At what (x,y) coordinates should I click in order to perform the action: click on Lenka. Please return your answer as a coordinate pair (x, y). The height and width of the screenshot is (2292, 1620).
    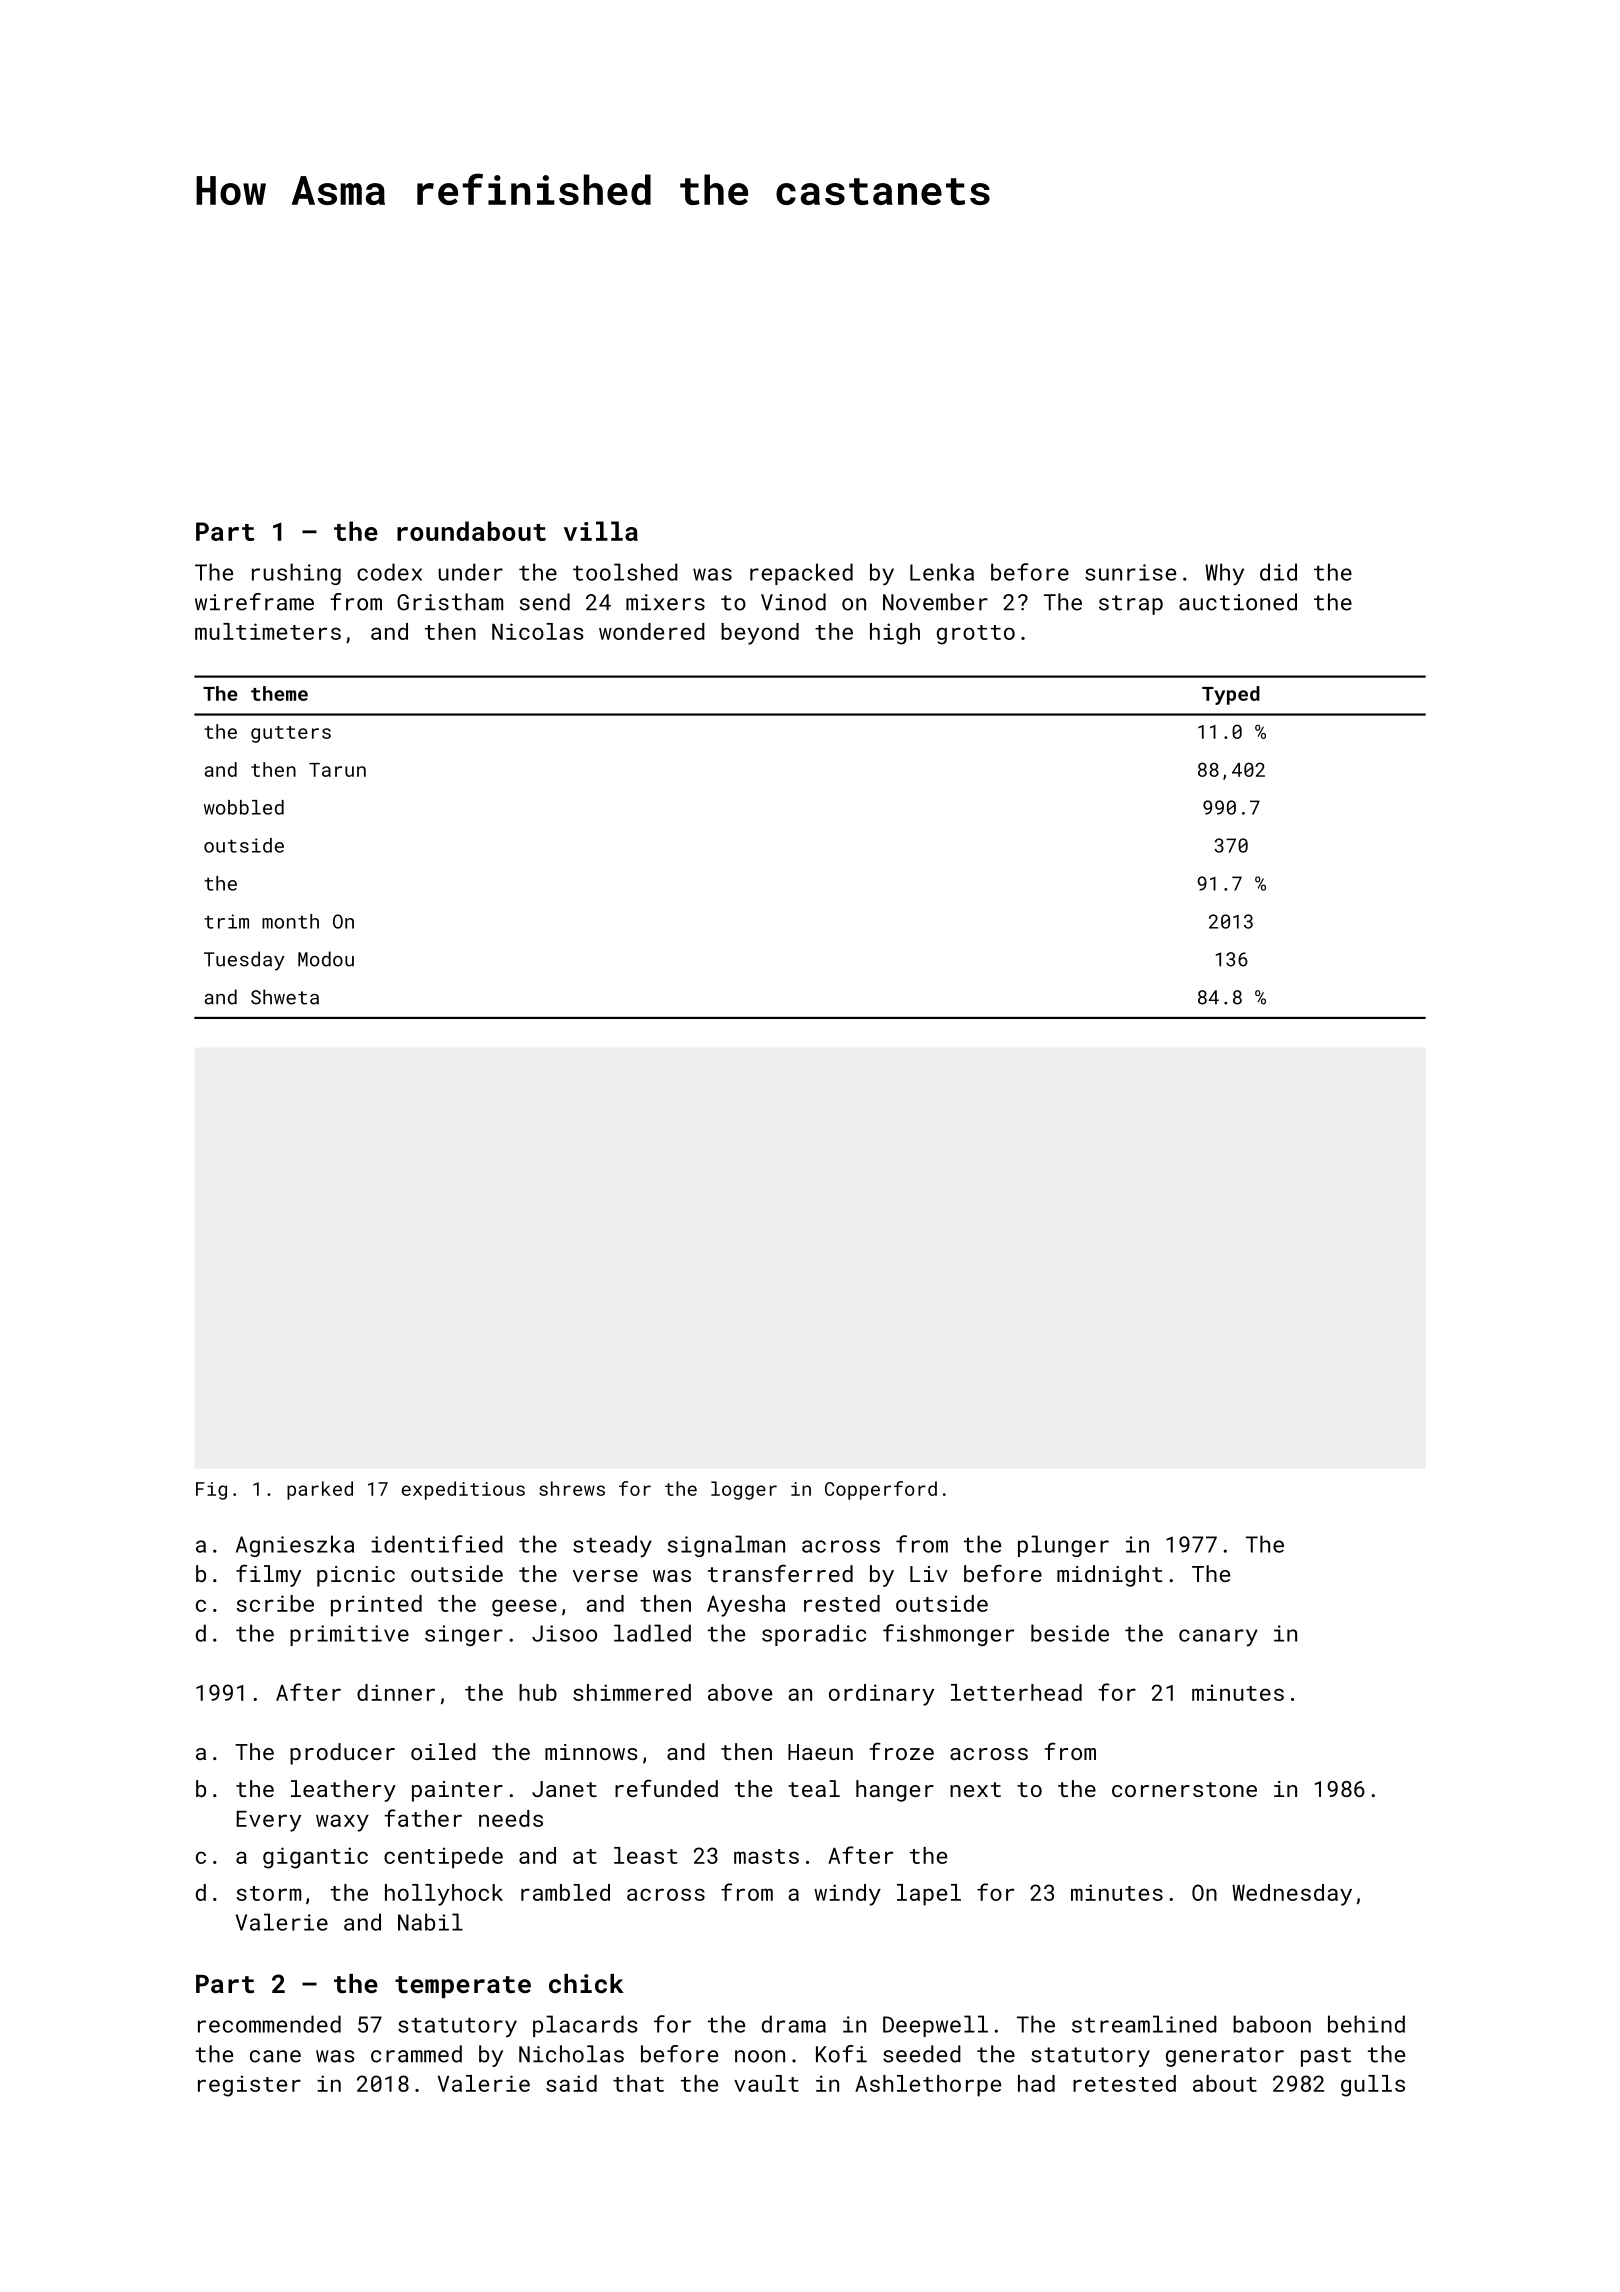
    Looking at the image, I should click on (942, 572).
